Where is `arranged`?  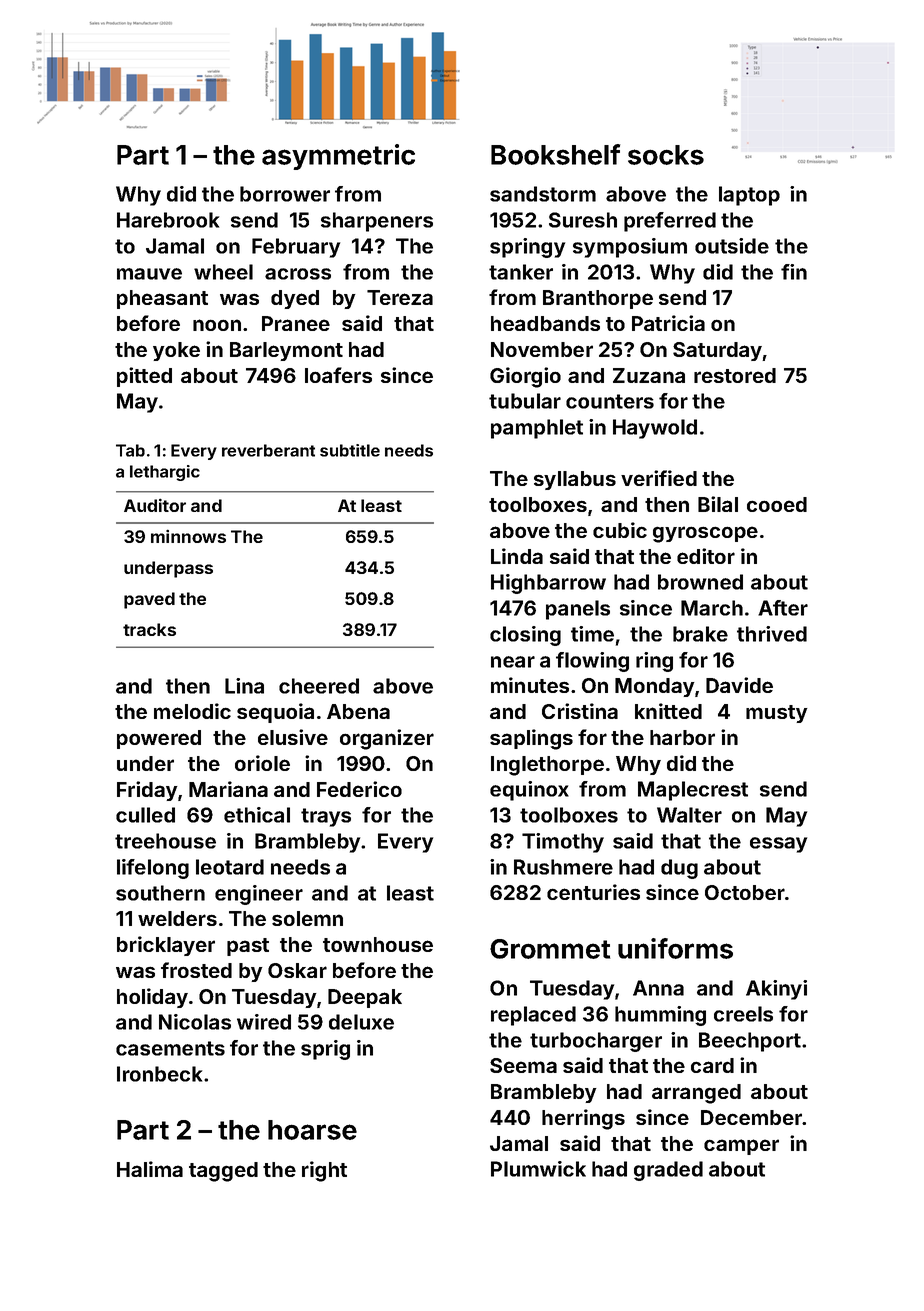 arranged is located at coordinates (696, 1094).
